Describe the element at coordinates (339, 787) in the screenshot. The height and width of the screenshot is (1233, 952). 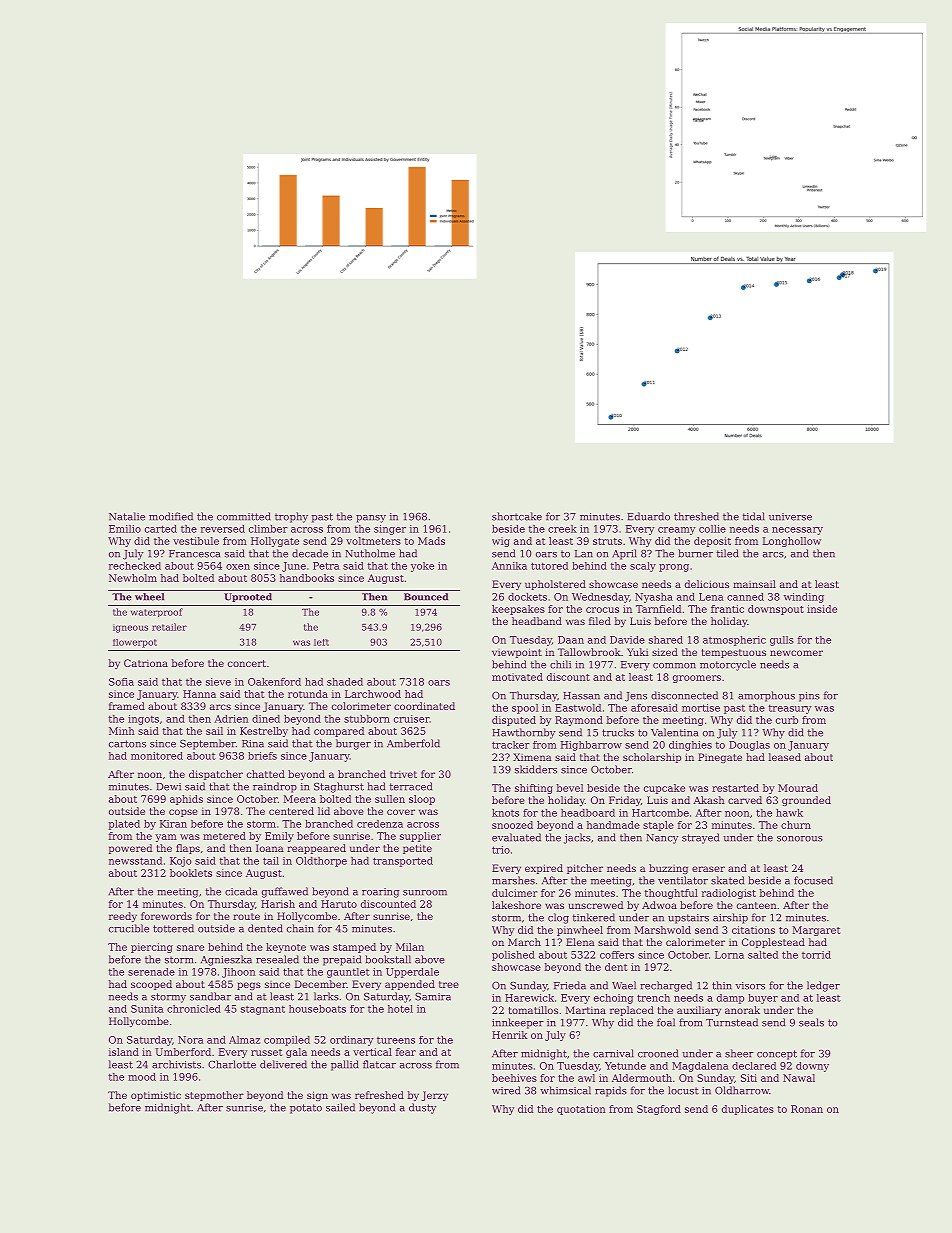
I see `Staghurst` at that location.
